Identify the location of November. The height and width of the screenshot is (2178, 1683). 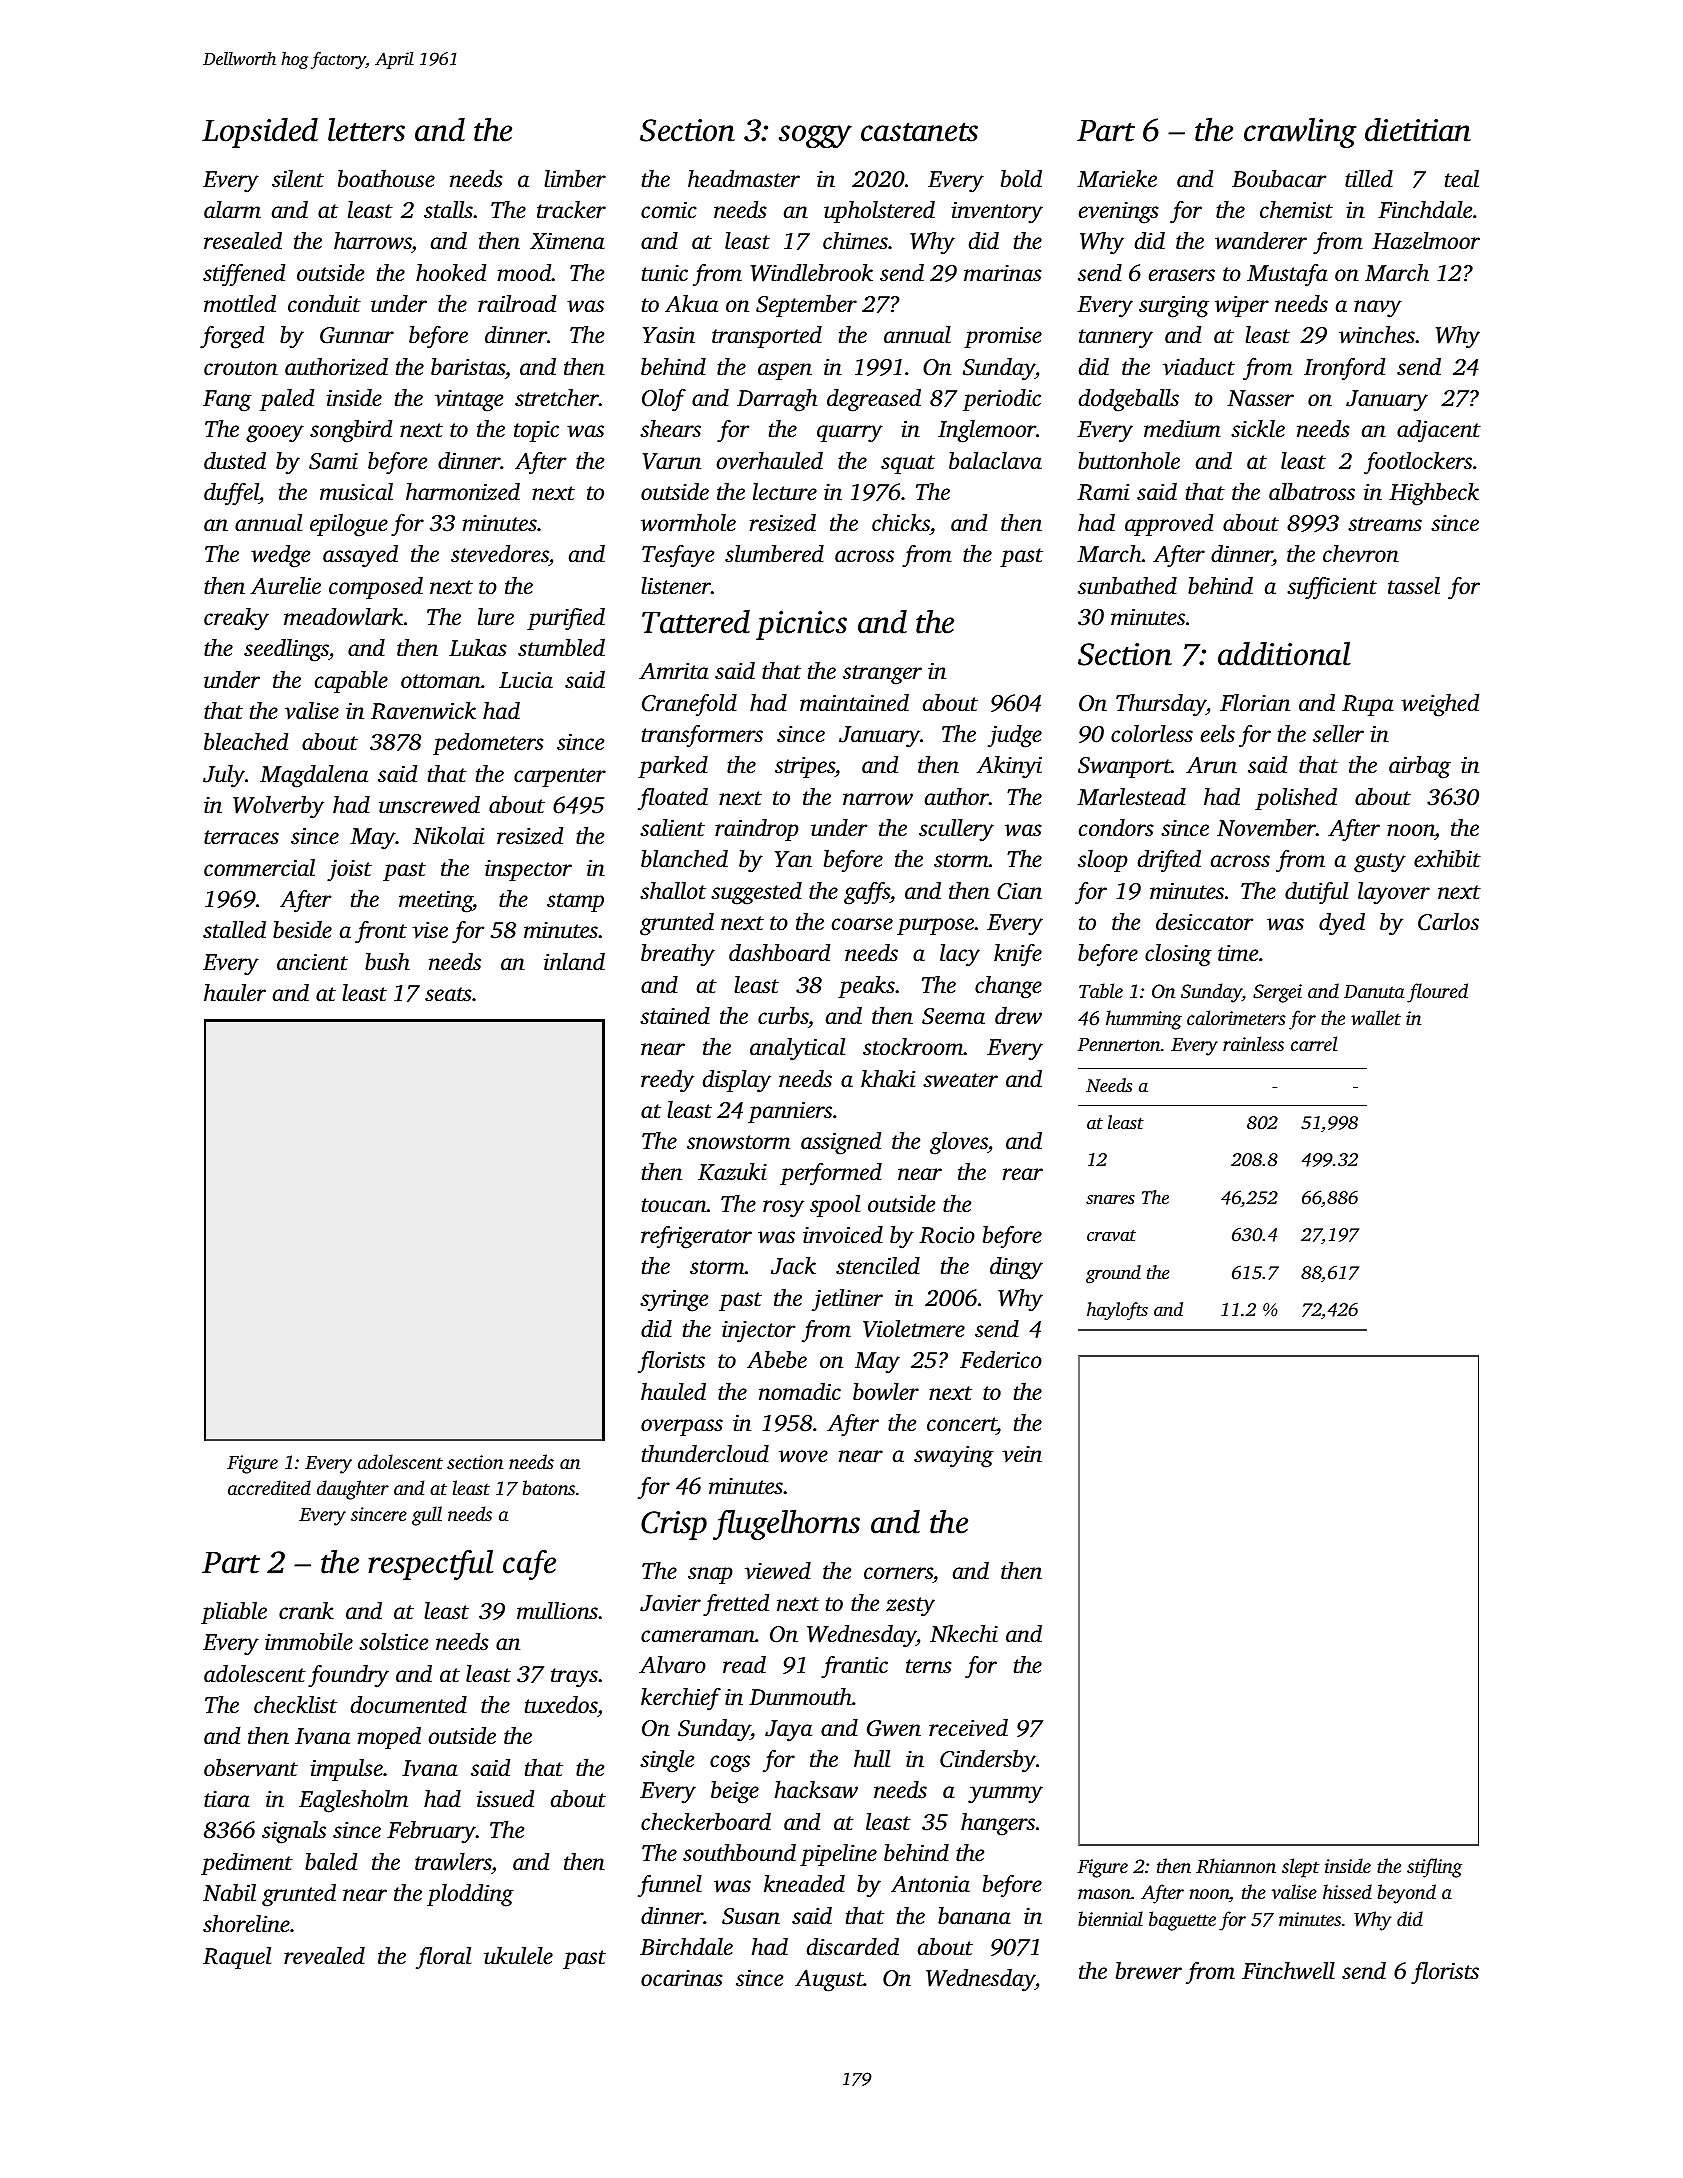
(1266, 828).
